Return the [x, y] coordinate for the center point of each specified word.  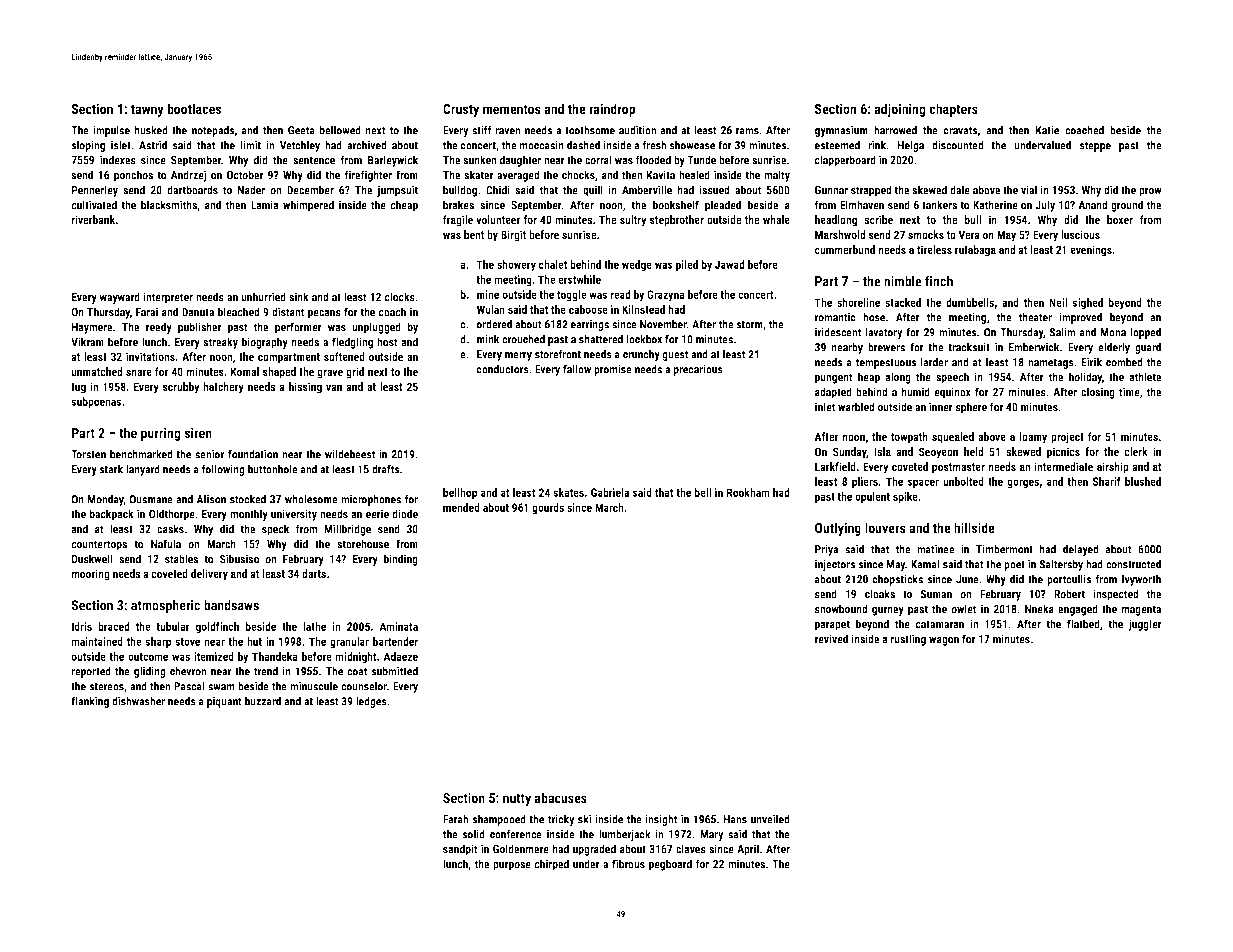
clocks [400, 297]
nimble [903, 281]
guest [675, 355]
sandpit [460, 850]
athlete [1145, 377]
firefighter [368, 176]
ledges [371, 702]
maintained [97, 641]
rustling [908, 640]
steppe [1095, 146]
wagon [944, 641]
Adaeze [401, 656]
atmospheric [165, 606]
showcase [692, 145]
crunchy [641, 355]
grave [330, 374]
